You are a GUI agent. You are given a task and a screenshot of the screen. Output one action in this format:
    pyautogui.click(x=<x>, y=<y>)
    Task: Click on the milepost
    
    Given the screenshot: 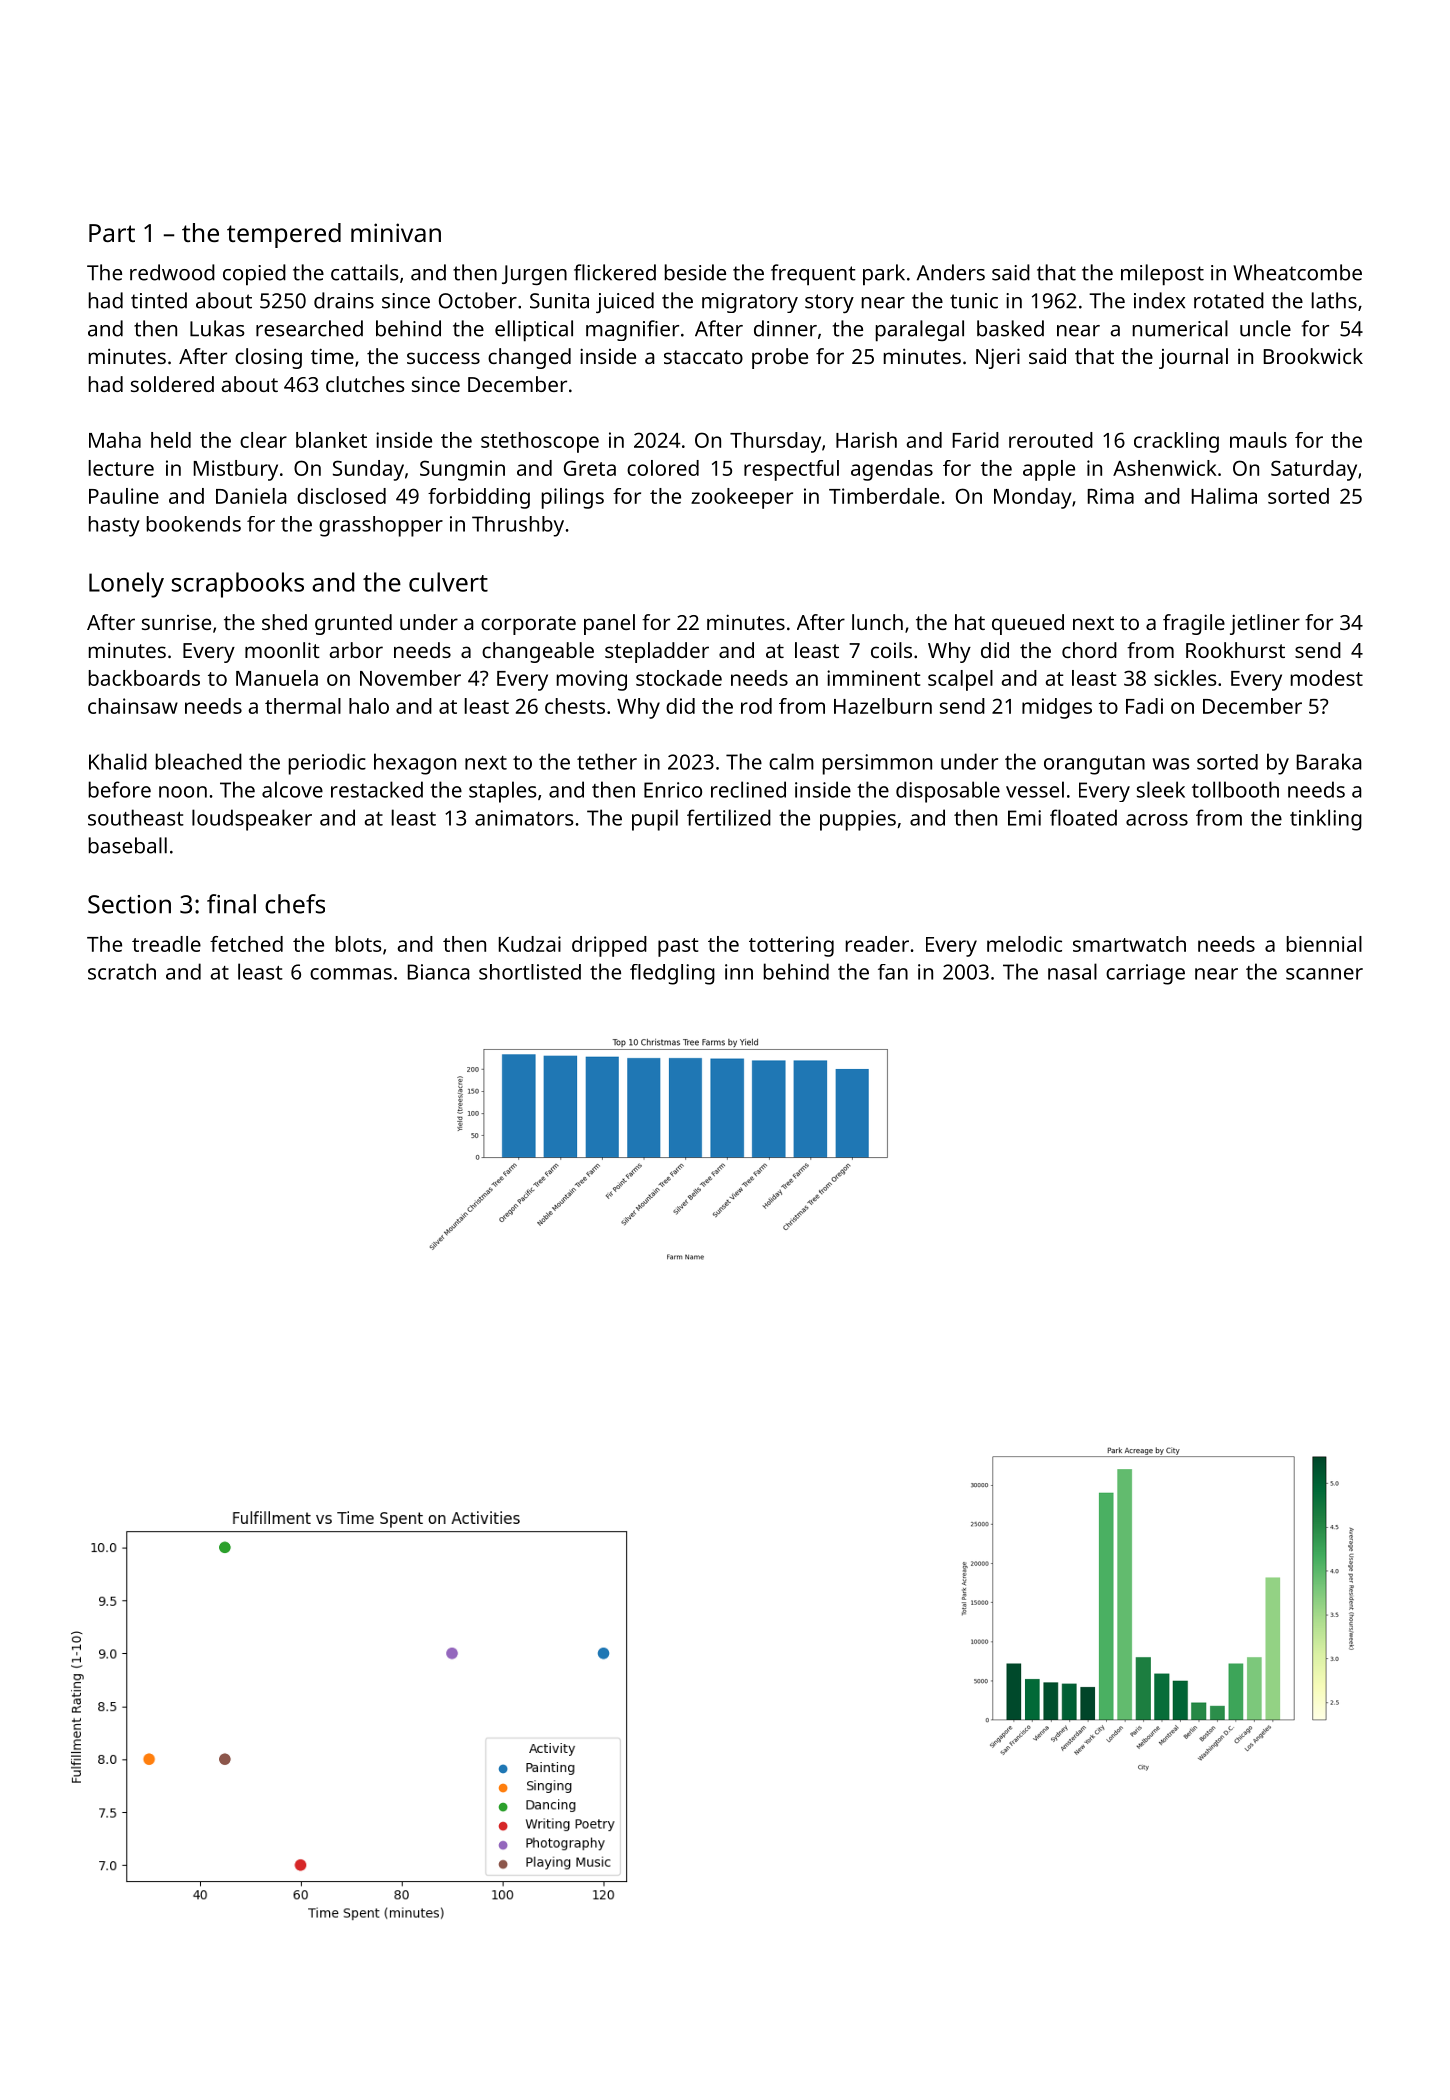 What is the action you would take?
    pyautogui.click(x=1162, y=275)
